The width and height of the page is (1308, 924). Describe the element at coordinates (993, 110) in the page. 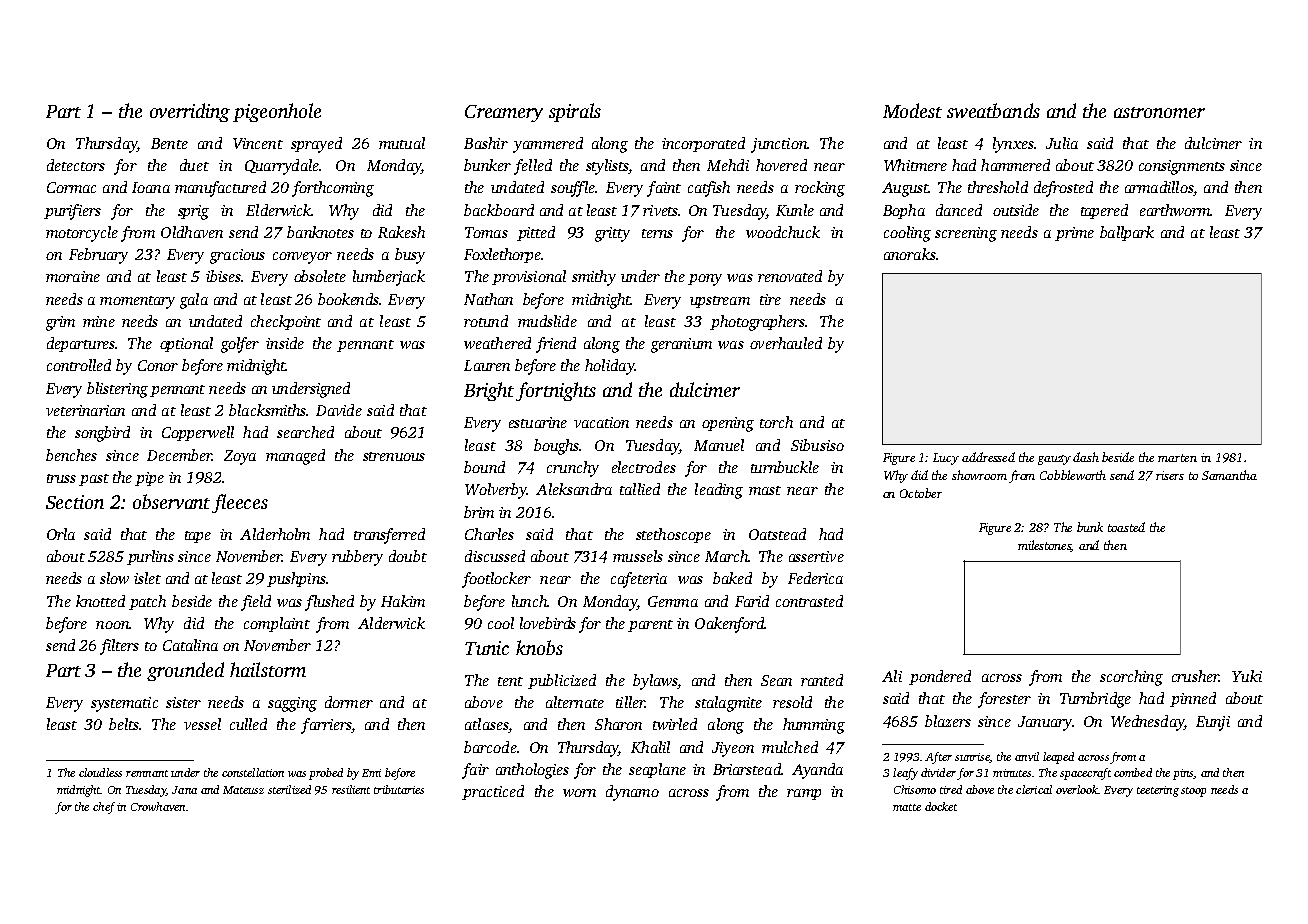

I see `sweatbands` at that location.
